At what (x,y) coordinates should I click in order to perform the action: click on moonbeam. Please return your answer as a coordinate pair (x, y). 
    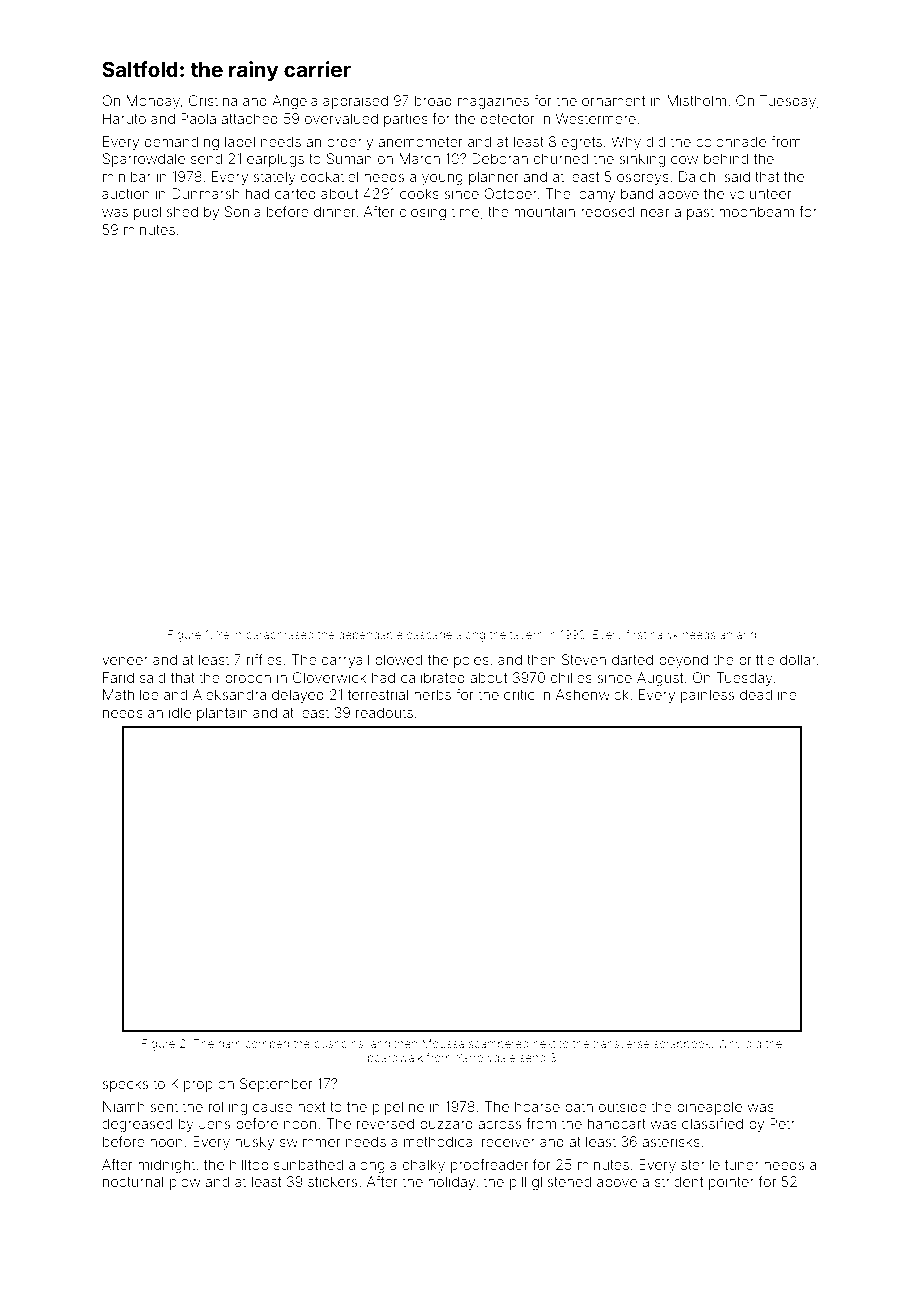
    Looking at the image, I should click on (756, 211).
